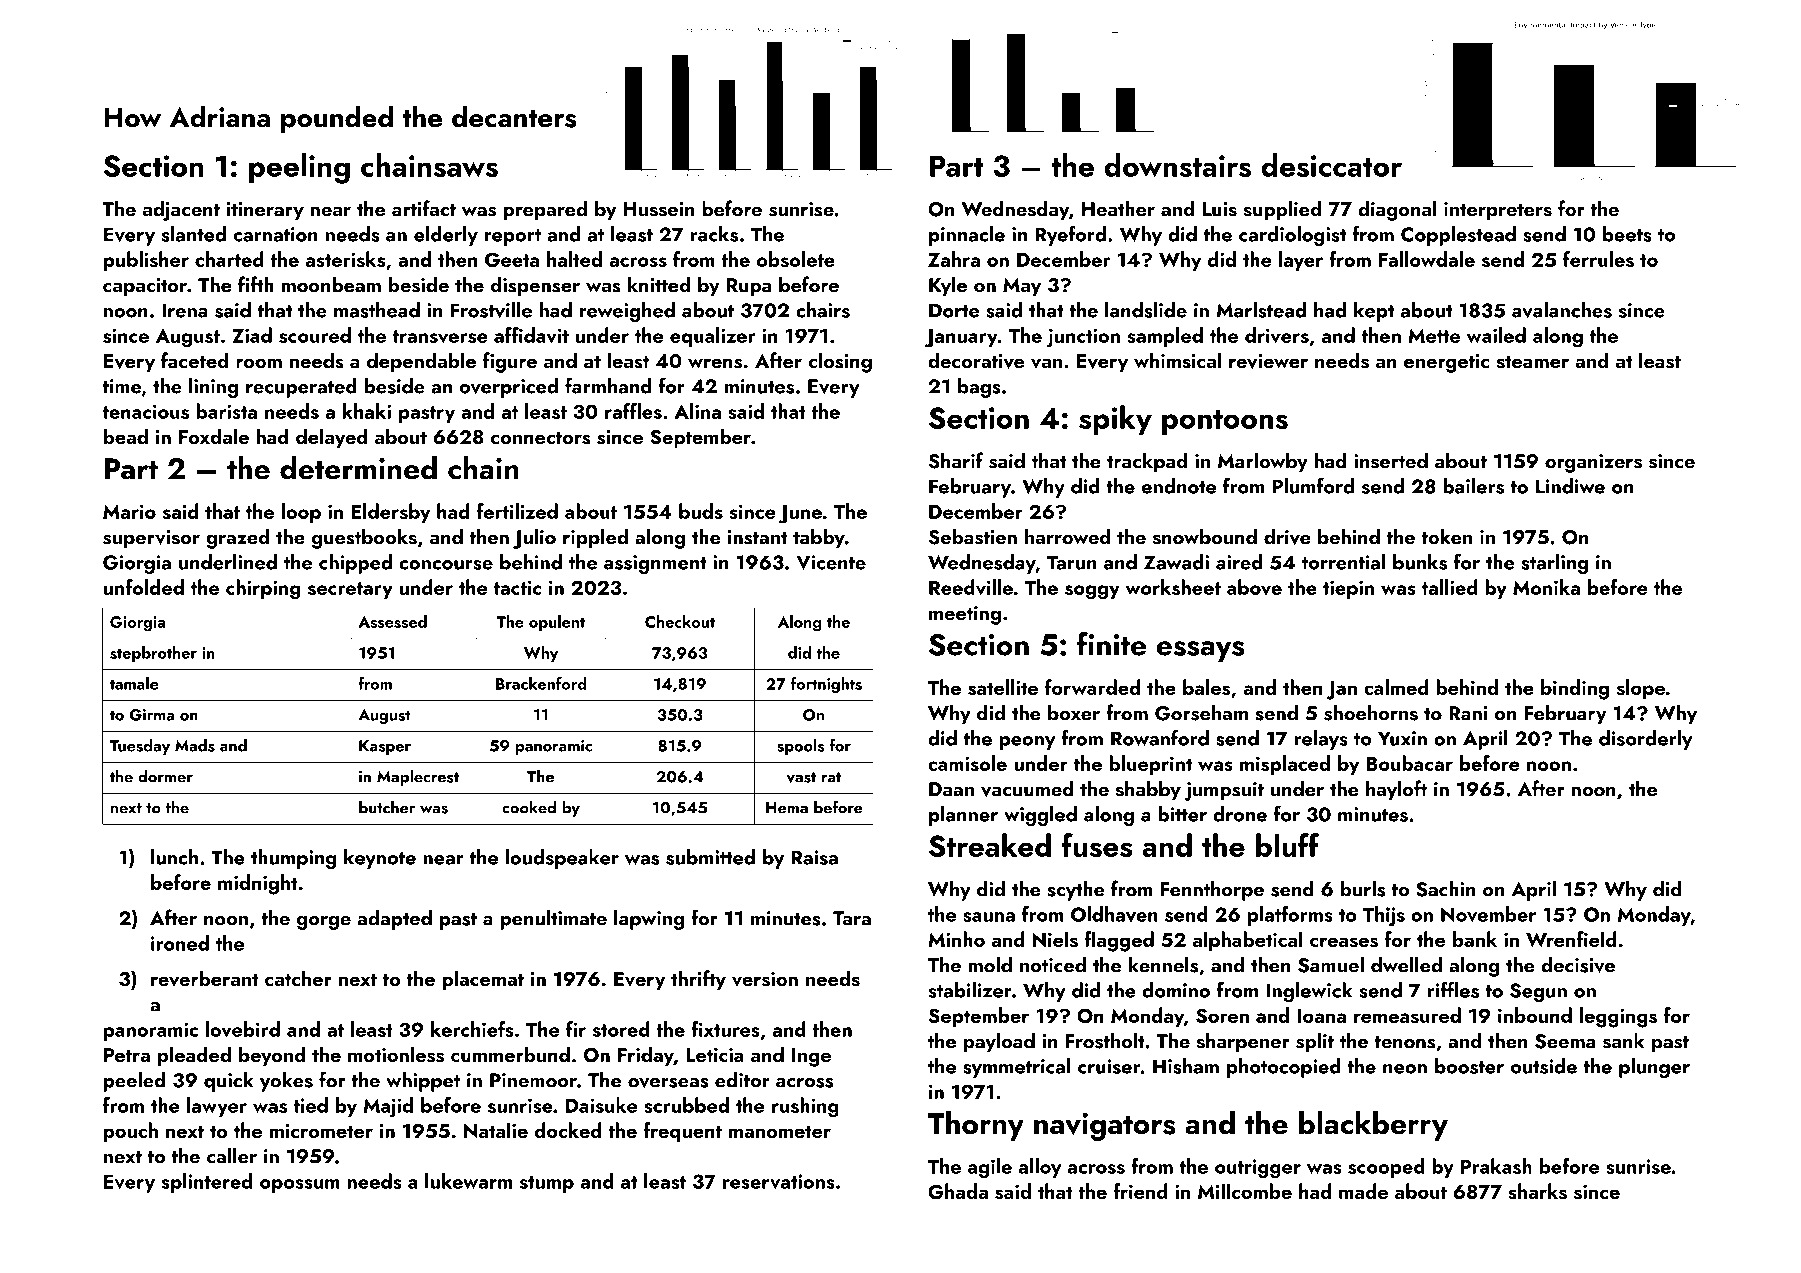 This page has height=1273, width=1801. I want to click on Natalie, so click(496, 1130).
